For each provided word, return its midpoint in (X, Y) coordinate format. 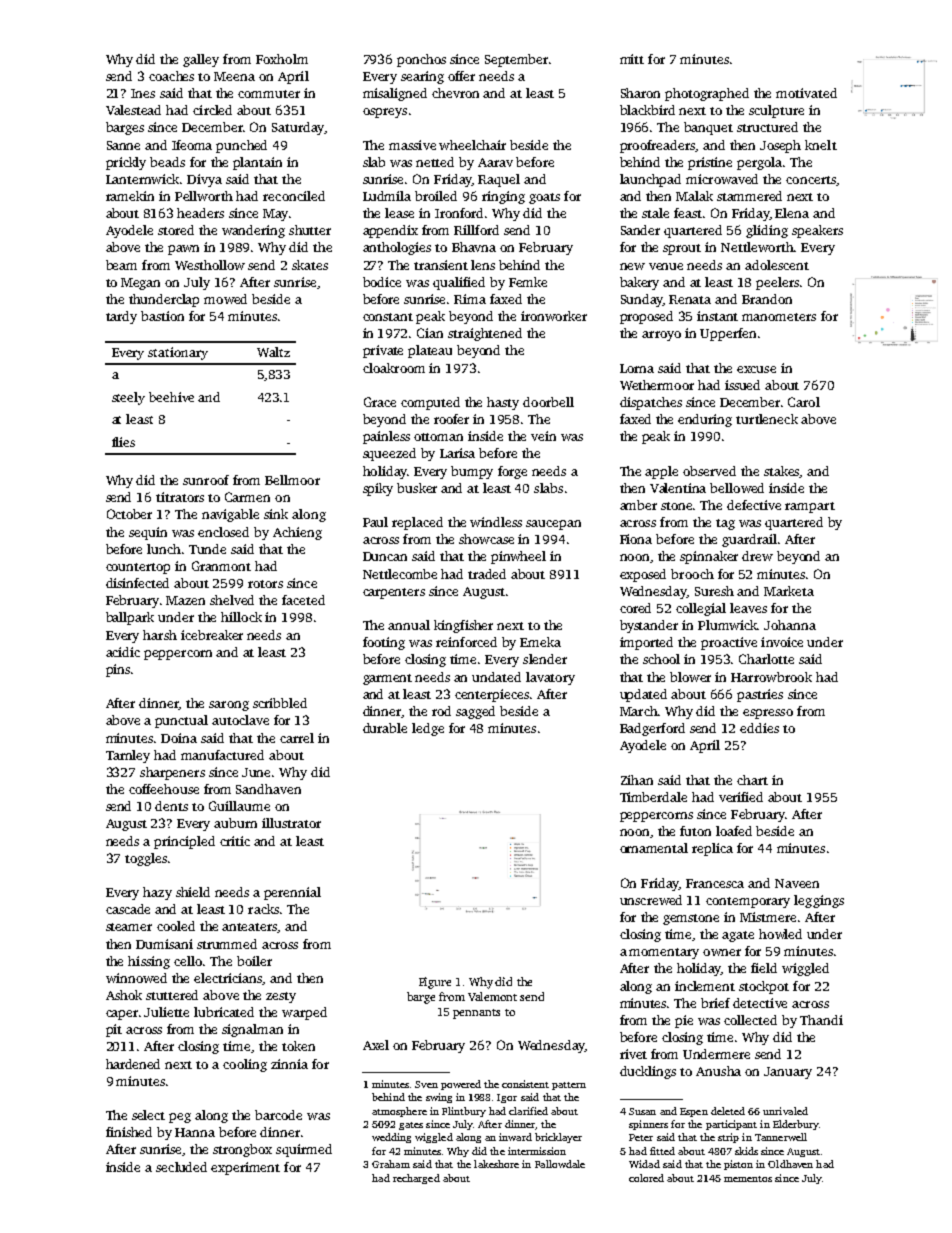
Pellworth (204, 196)
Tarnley (128, 756)
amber (638, 505)
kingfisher (463, 626)
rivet (633, 1054)
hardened (133, 1064)
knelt (821, 145)
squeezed (389, 454)
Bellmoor (292, 480)
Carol (804, 402)
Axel (376, 1045)
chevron (455, 93)
